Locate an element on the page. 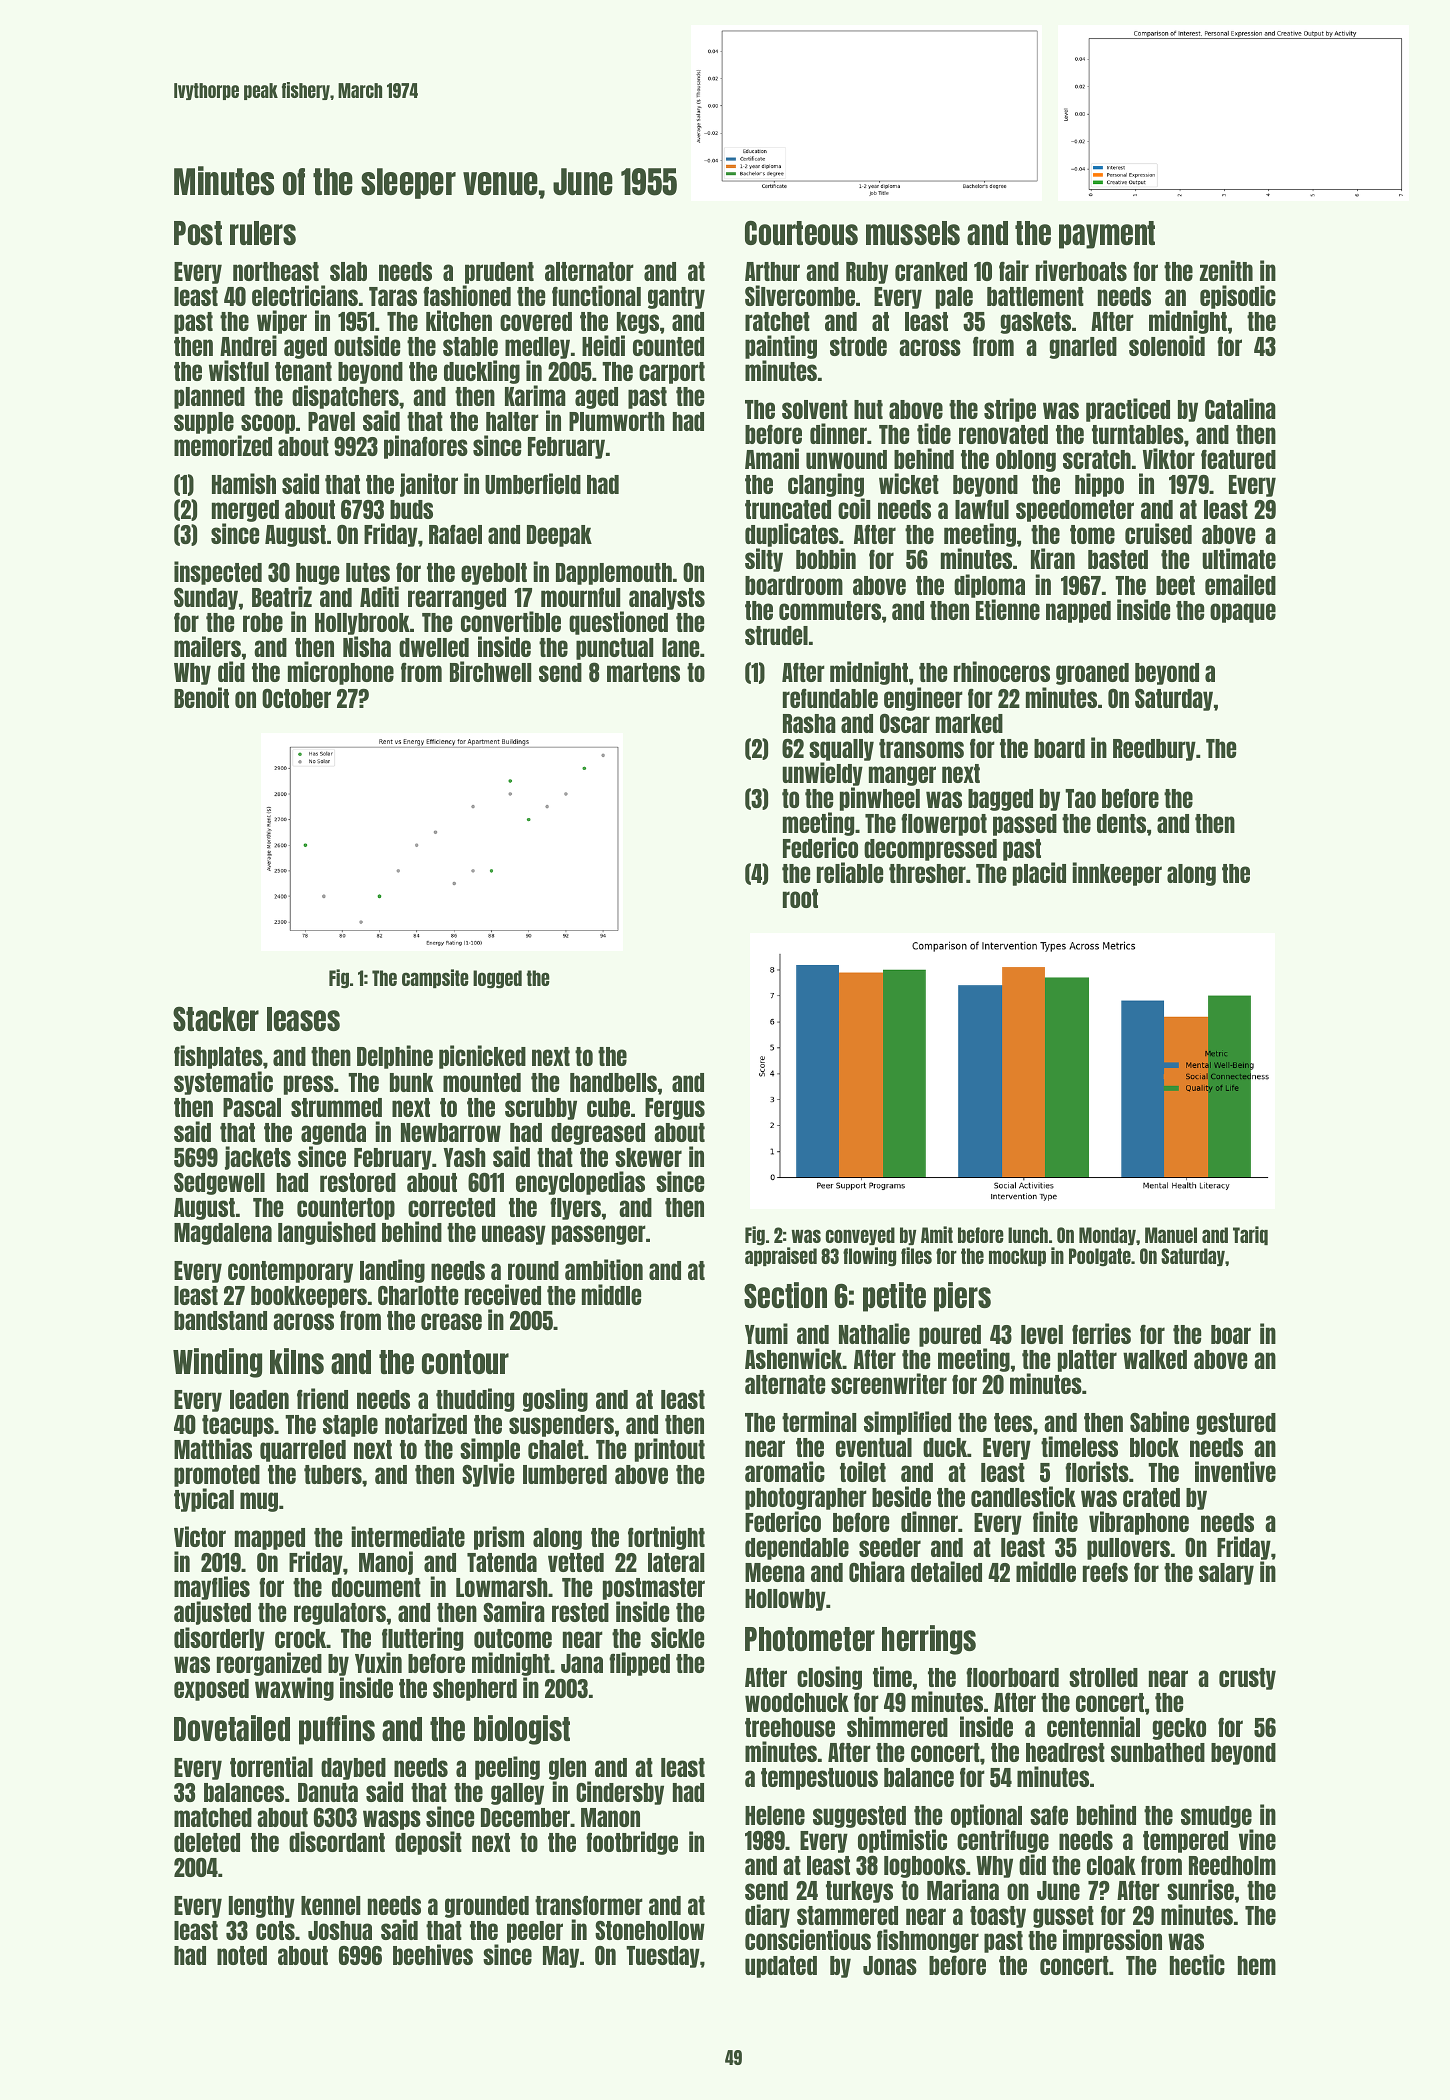 This page has width=1450, height=2100. lunch is located at coordinates (1028, 1235).
